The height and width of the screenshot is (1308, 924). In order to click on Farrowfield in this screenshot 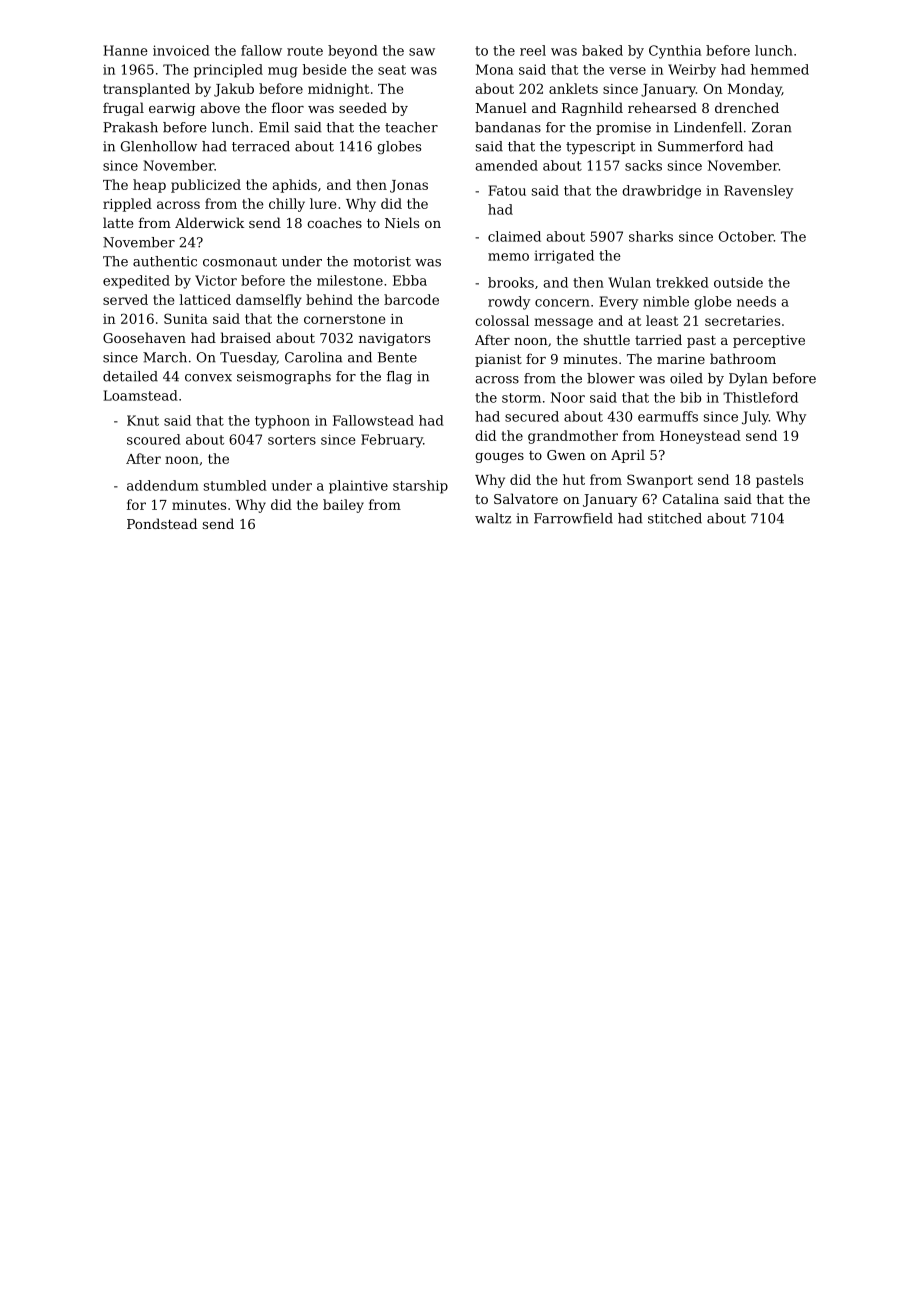, I will do `click(573, 518)`.
